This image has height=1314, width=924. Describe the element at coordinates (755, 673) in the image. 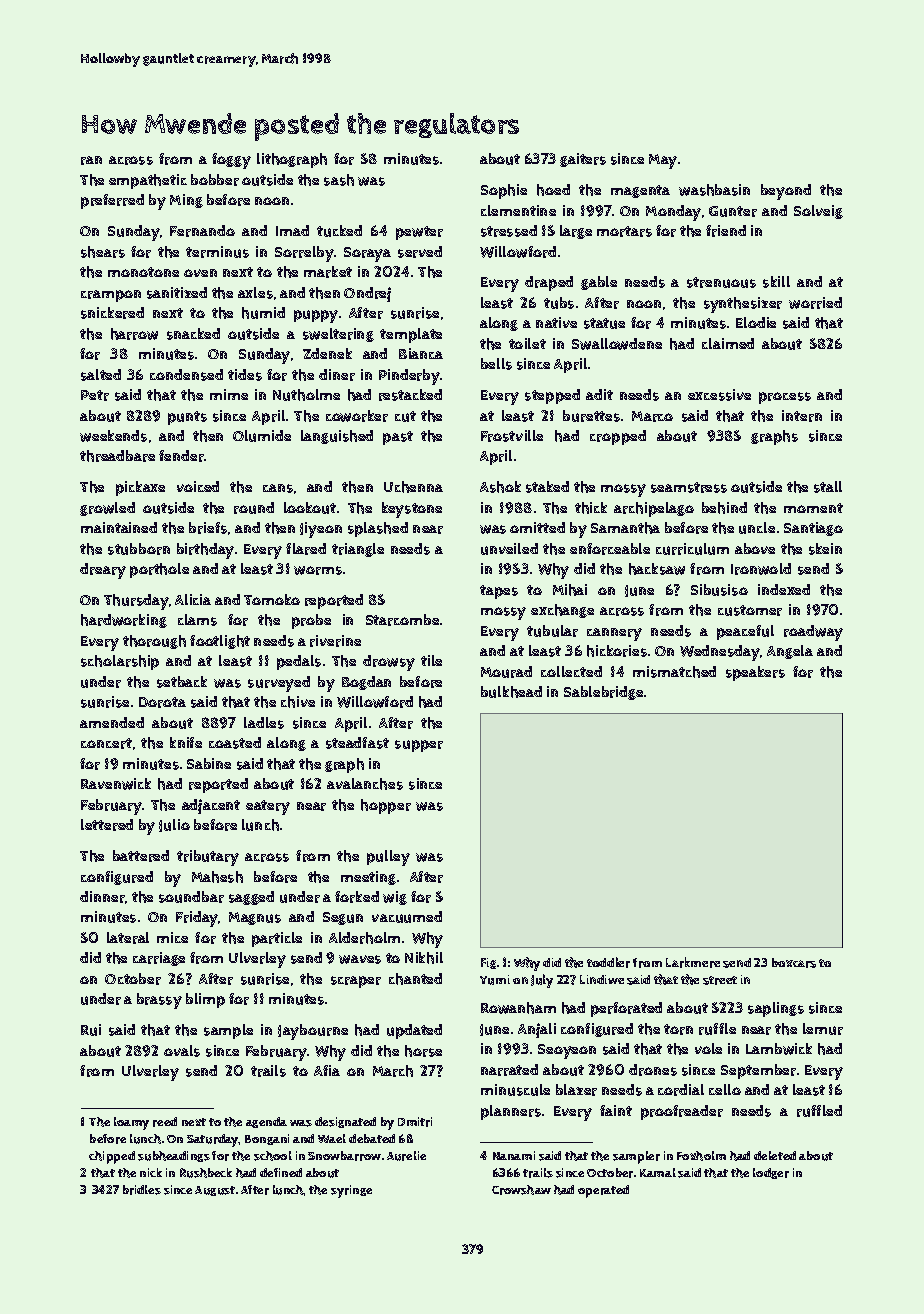

I see `speakers` at that location.
